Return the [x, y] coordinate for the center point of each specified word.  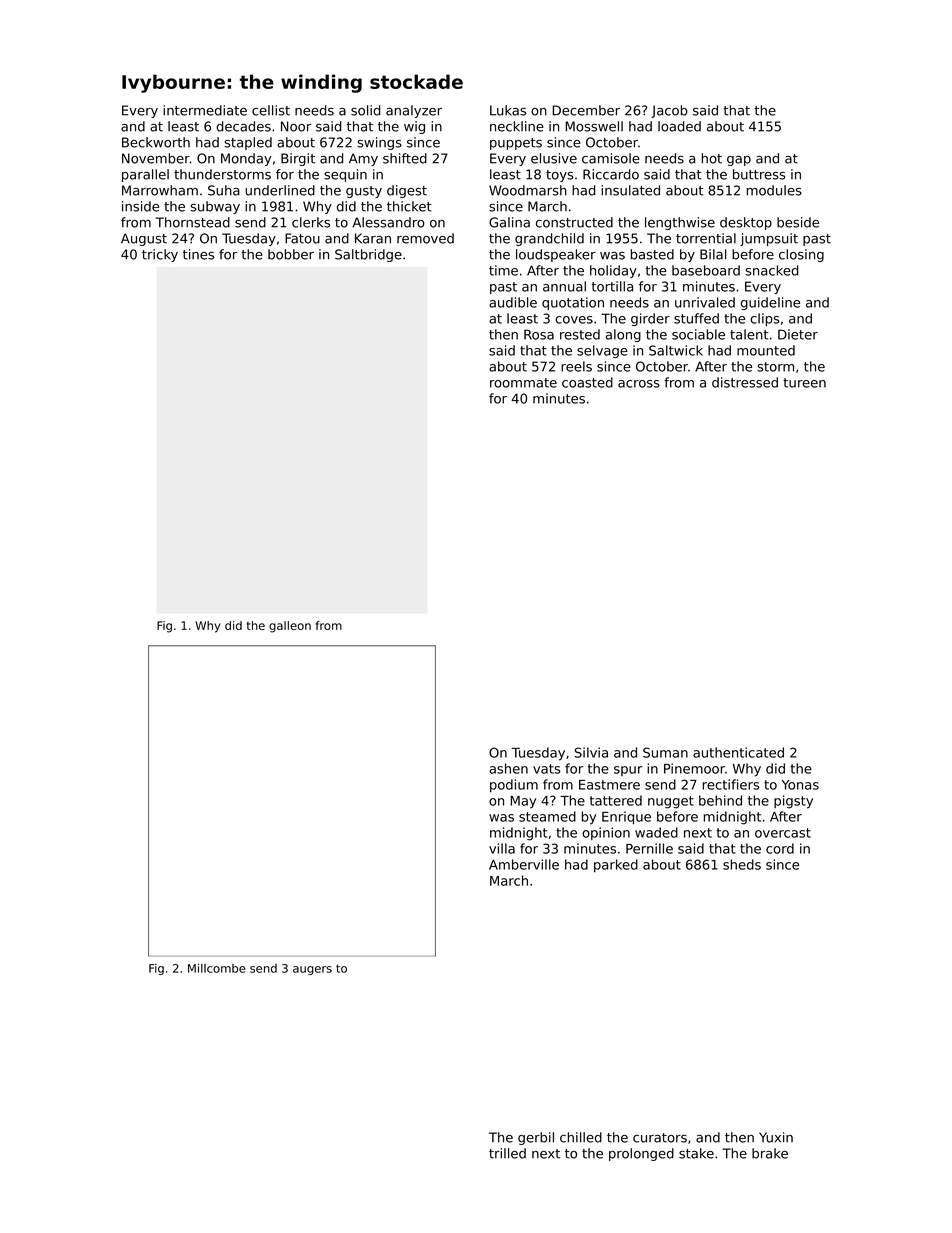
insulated [630, 190]
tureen [804, 383]
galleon [290, 627]
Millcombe [217, 968]
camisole [611, 158]
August [144, 239]
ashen [508, 768]
